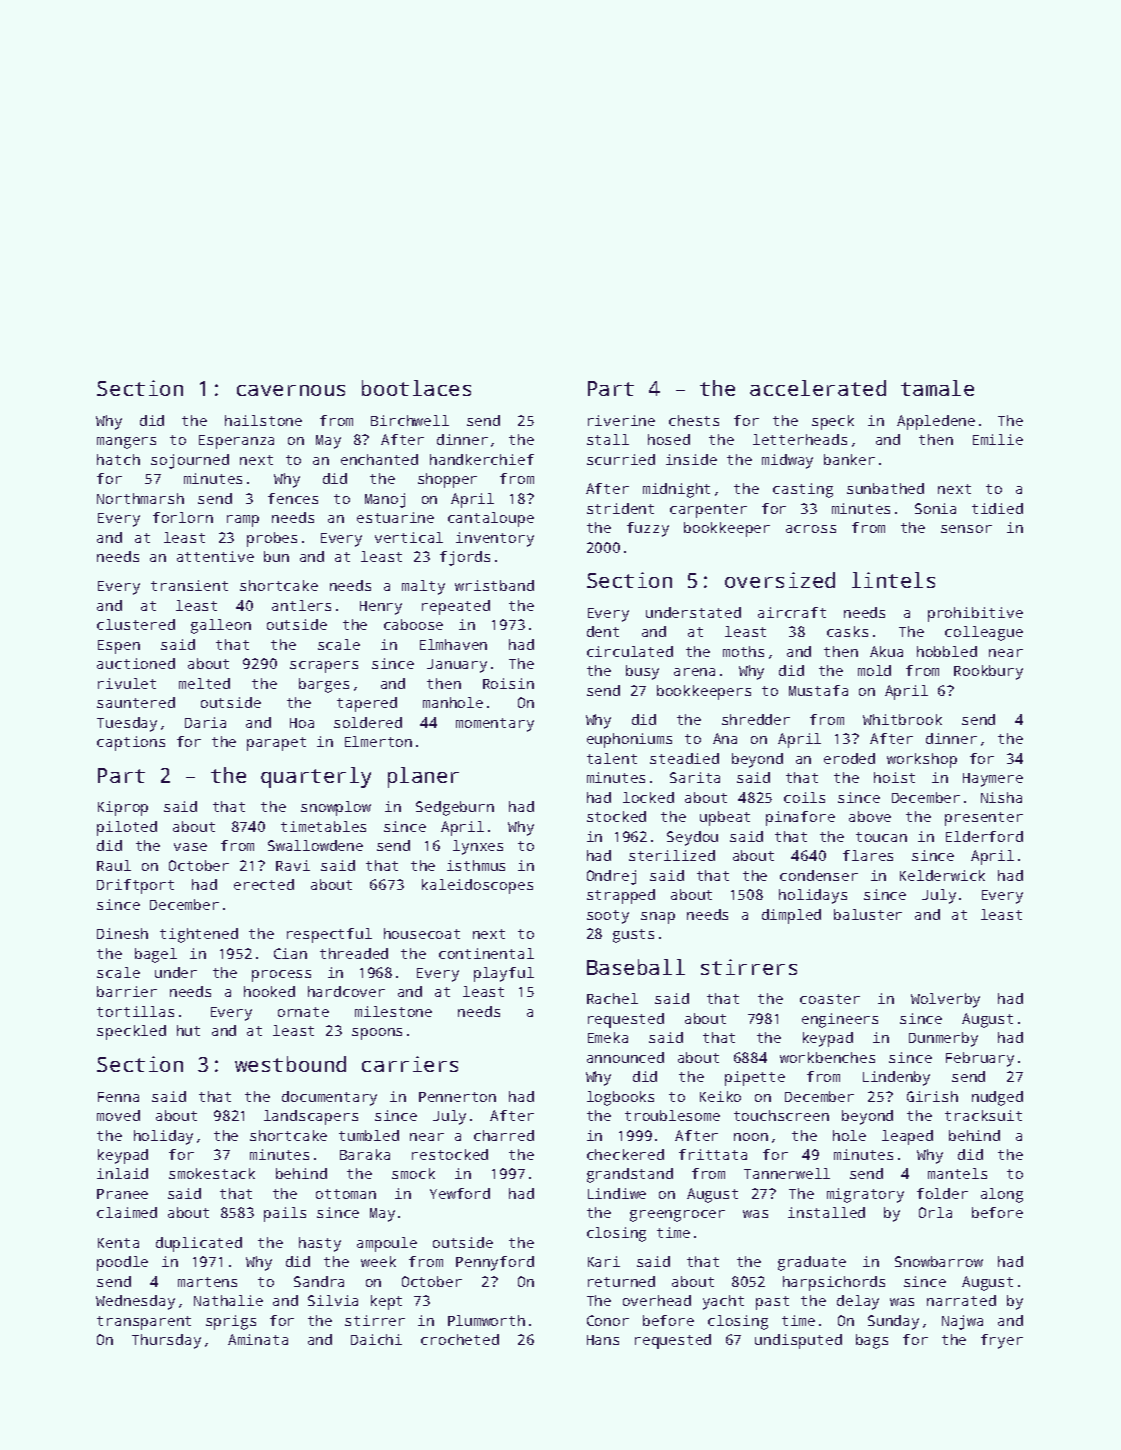  Describe the element at coordinates (612, 758) in the image. I see `talent` at that location.
